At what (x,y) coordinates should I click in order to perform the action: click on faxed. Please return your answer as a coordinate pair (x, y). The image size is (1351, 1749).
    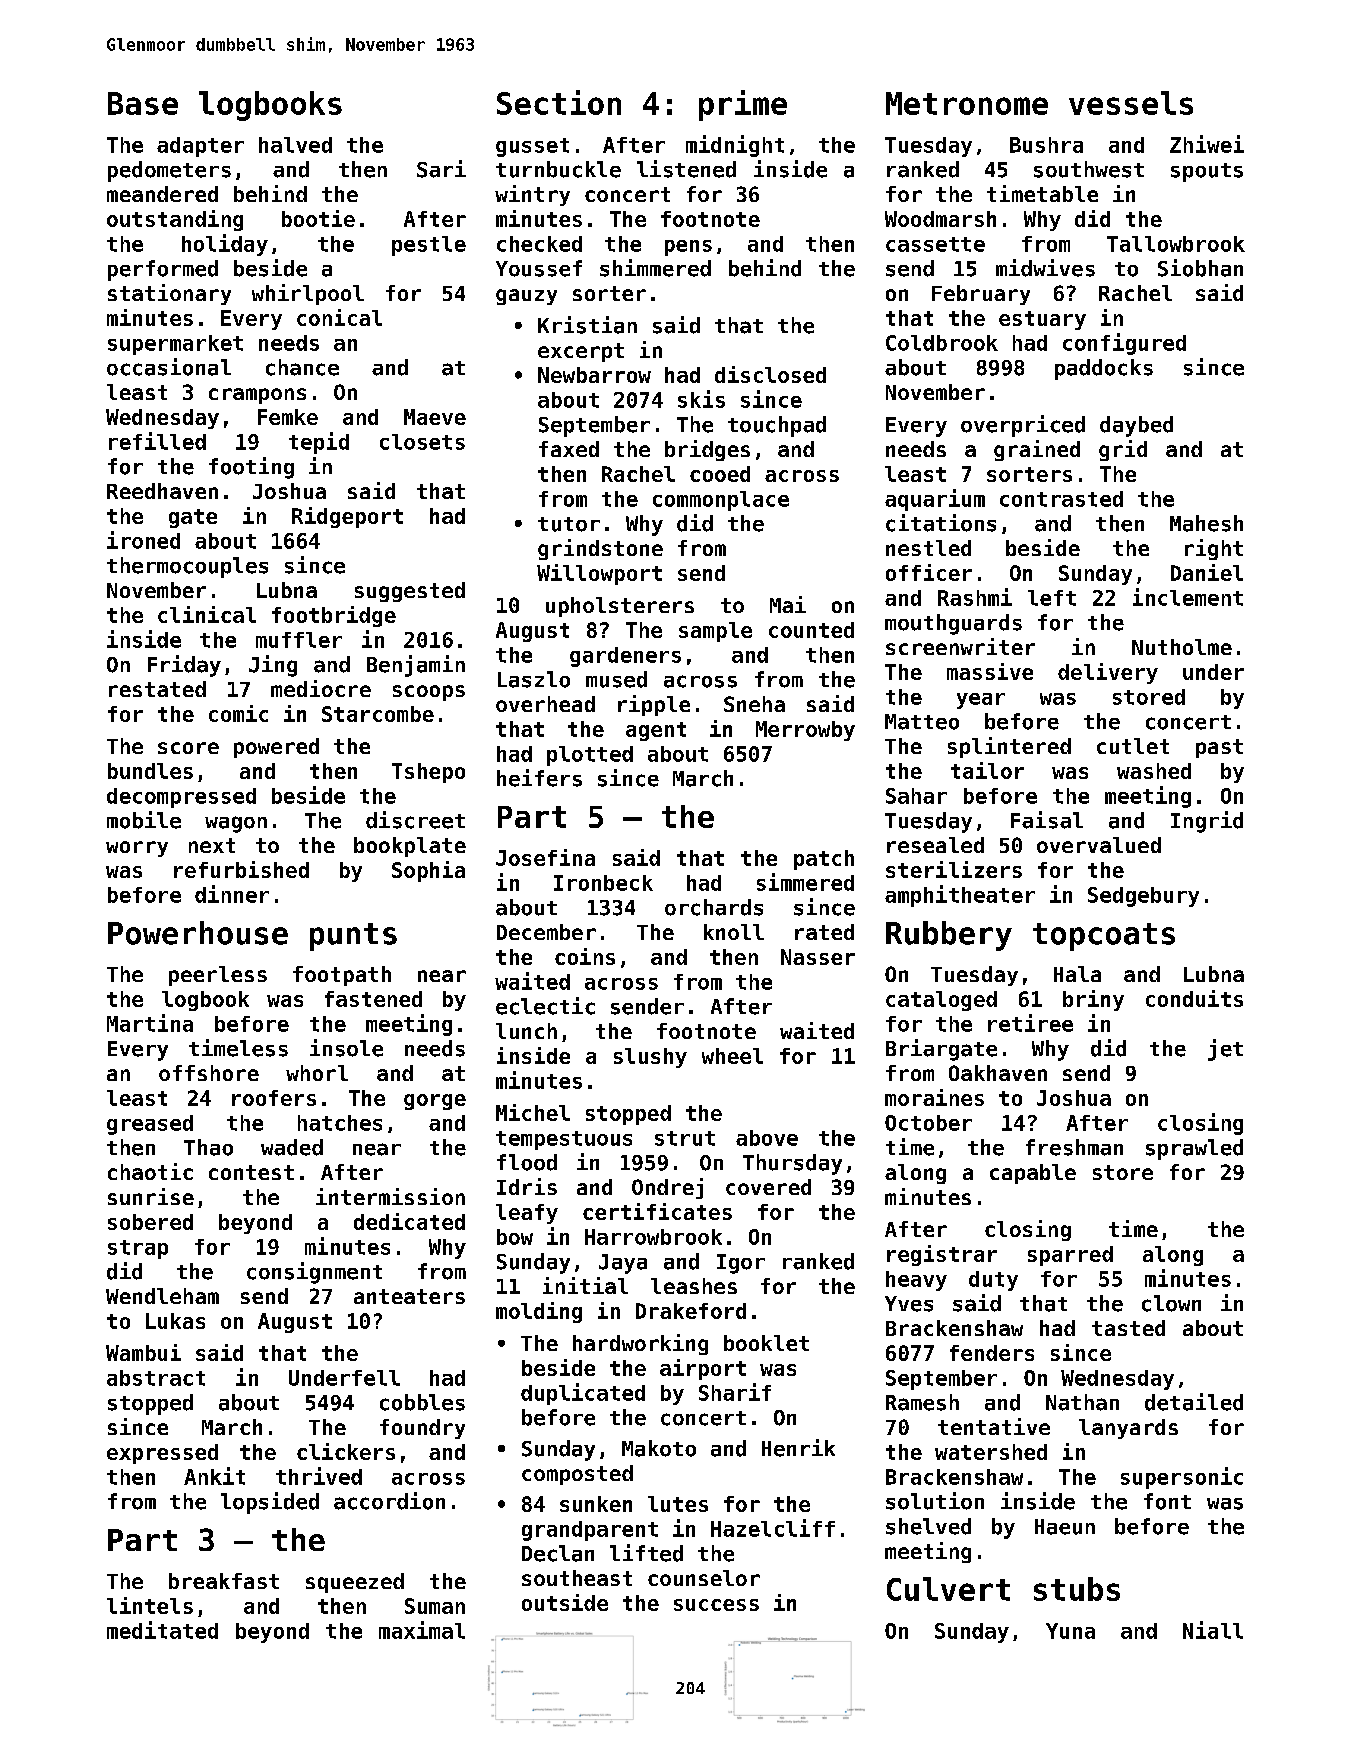
    Looking at the image, I should click on (569, 449).
